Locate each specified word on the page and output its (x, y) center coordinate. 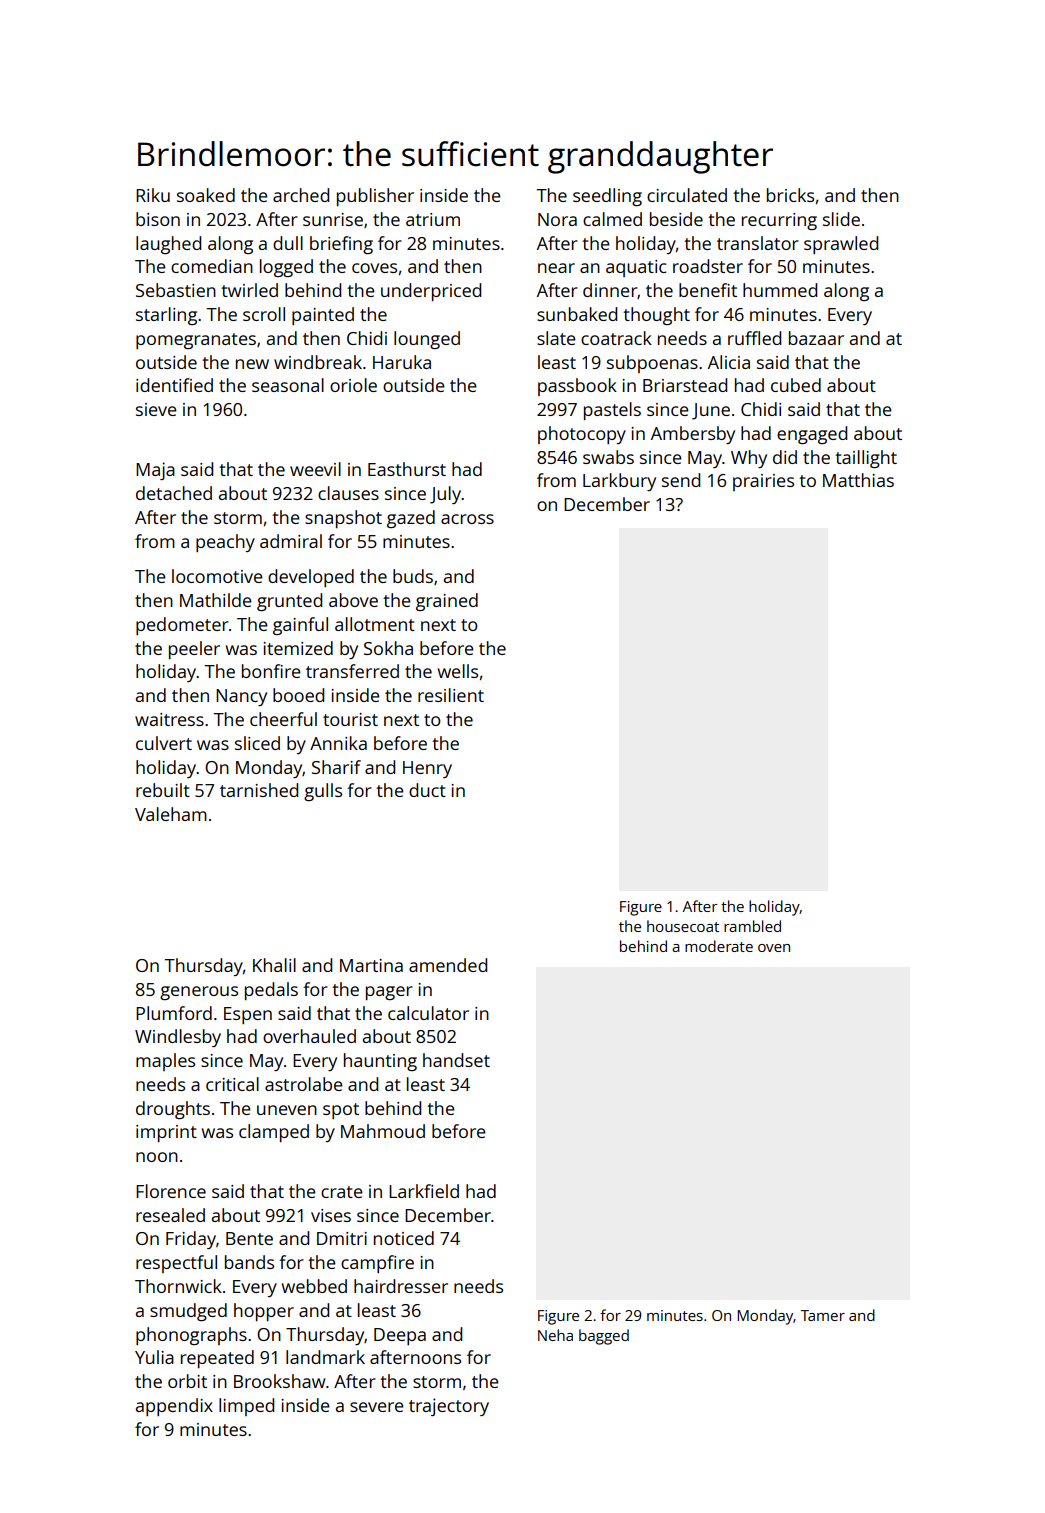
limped (246, 1407)
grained (447, 602)
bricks (790, 195)
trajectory (449, 1407)
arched (301, 195)
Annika (338, 743)
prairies (763, 482)
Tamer (823, 1315)
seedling (607, 197)
